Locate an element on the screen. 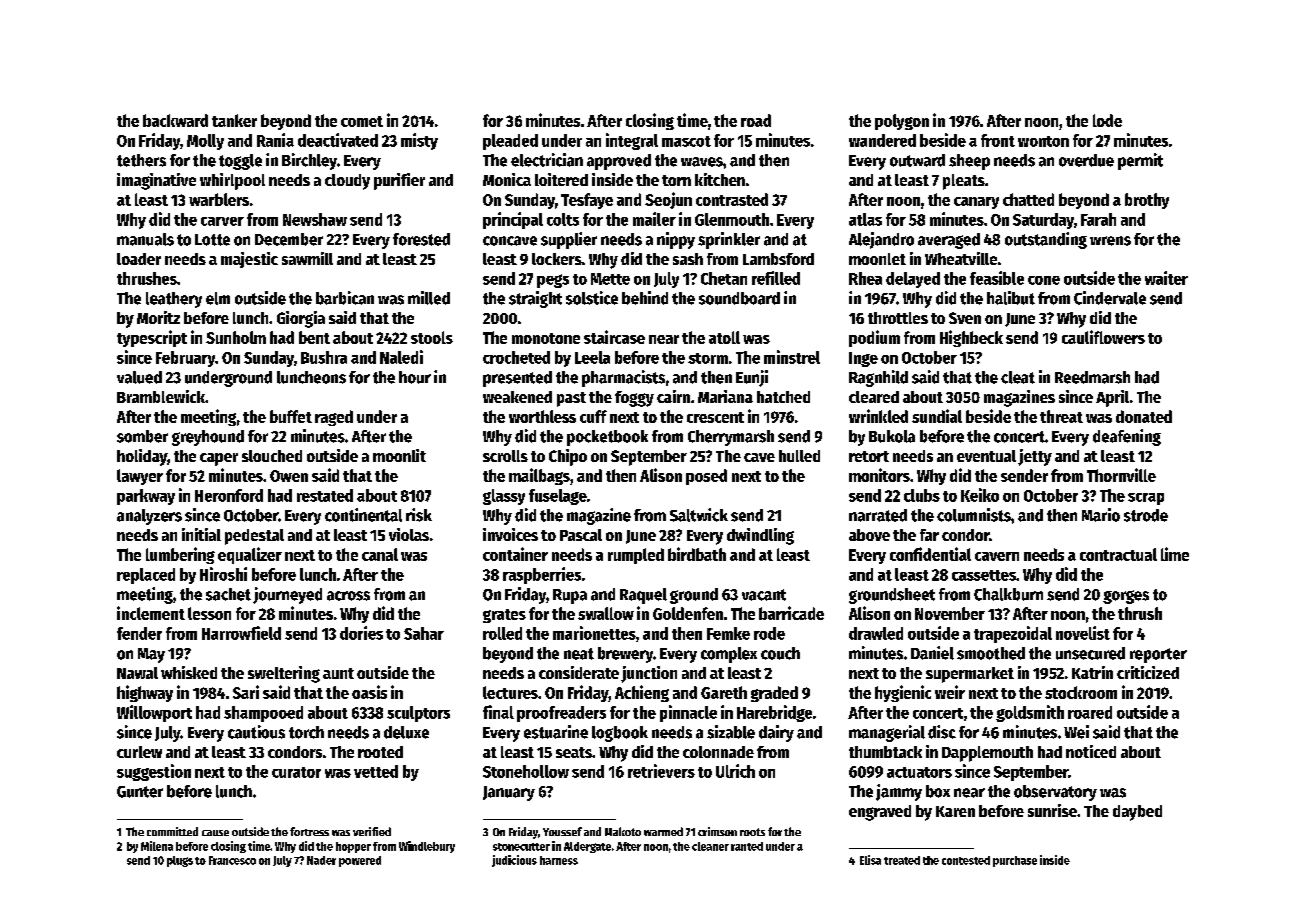 The height and width of the screenshot is (924, 1308). leathery is located at coordinates (174, 300).
